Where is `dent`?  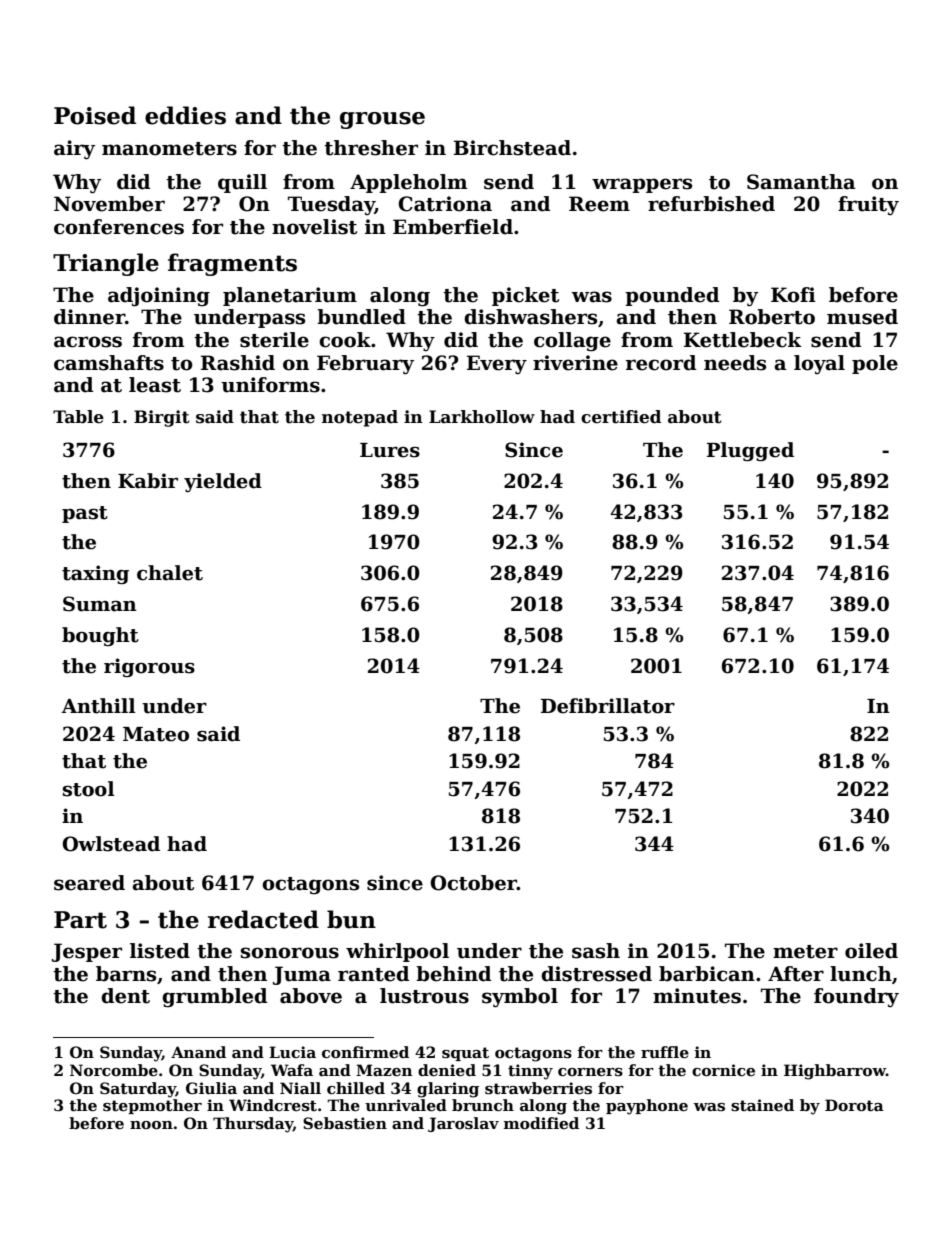
dent is located at coordinates (125, 996).
